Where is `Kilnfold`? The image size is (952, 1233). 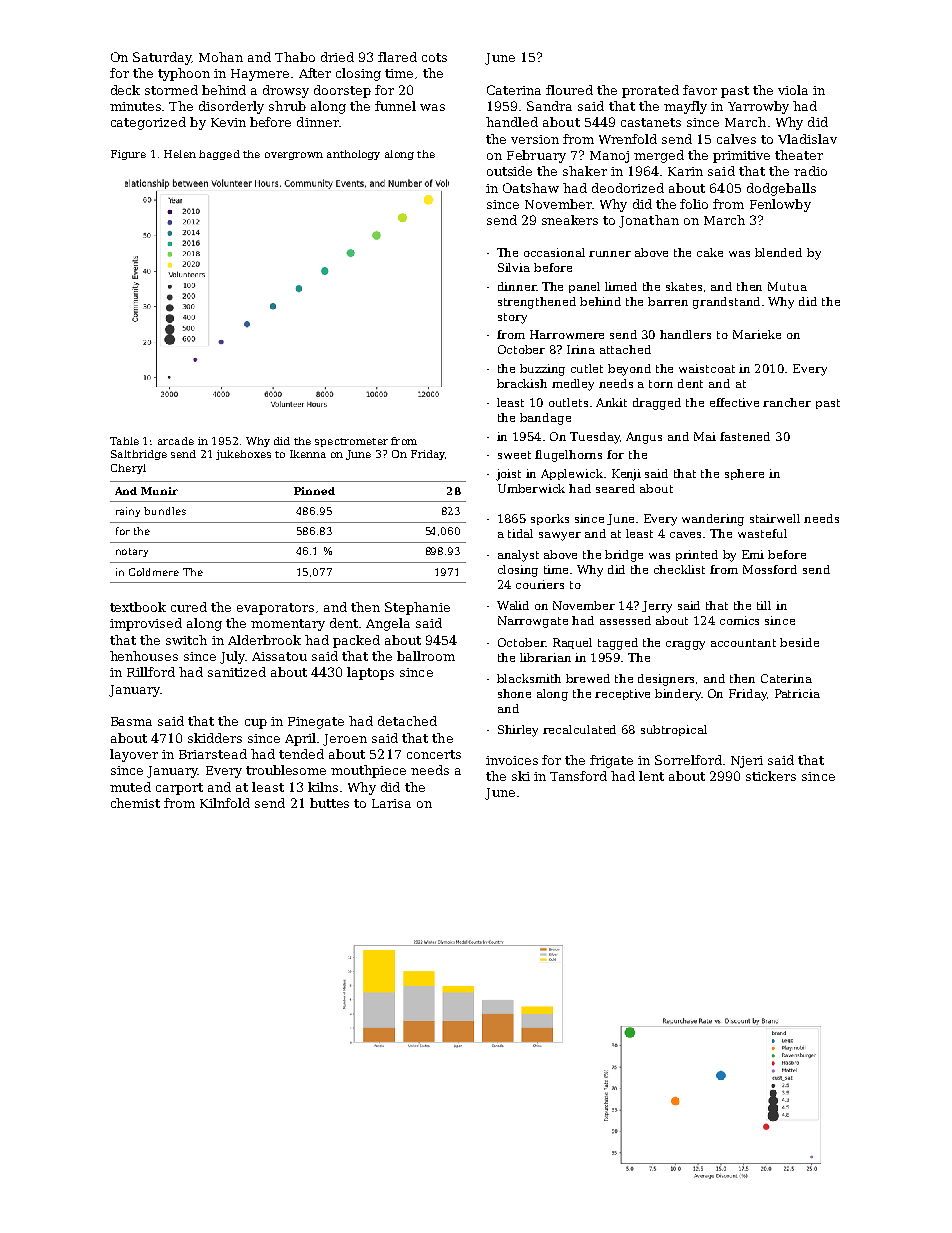
Kilnfold is located at coordinates (225, 803).
